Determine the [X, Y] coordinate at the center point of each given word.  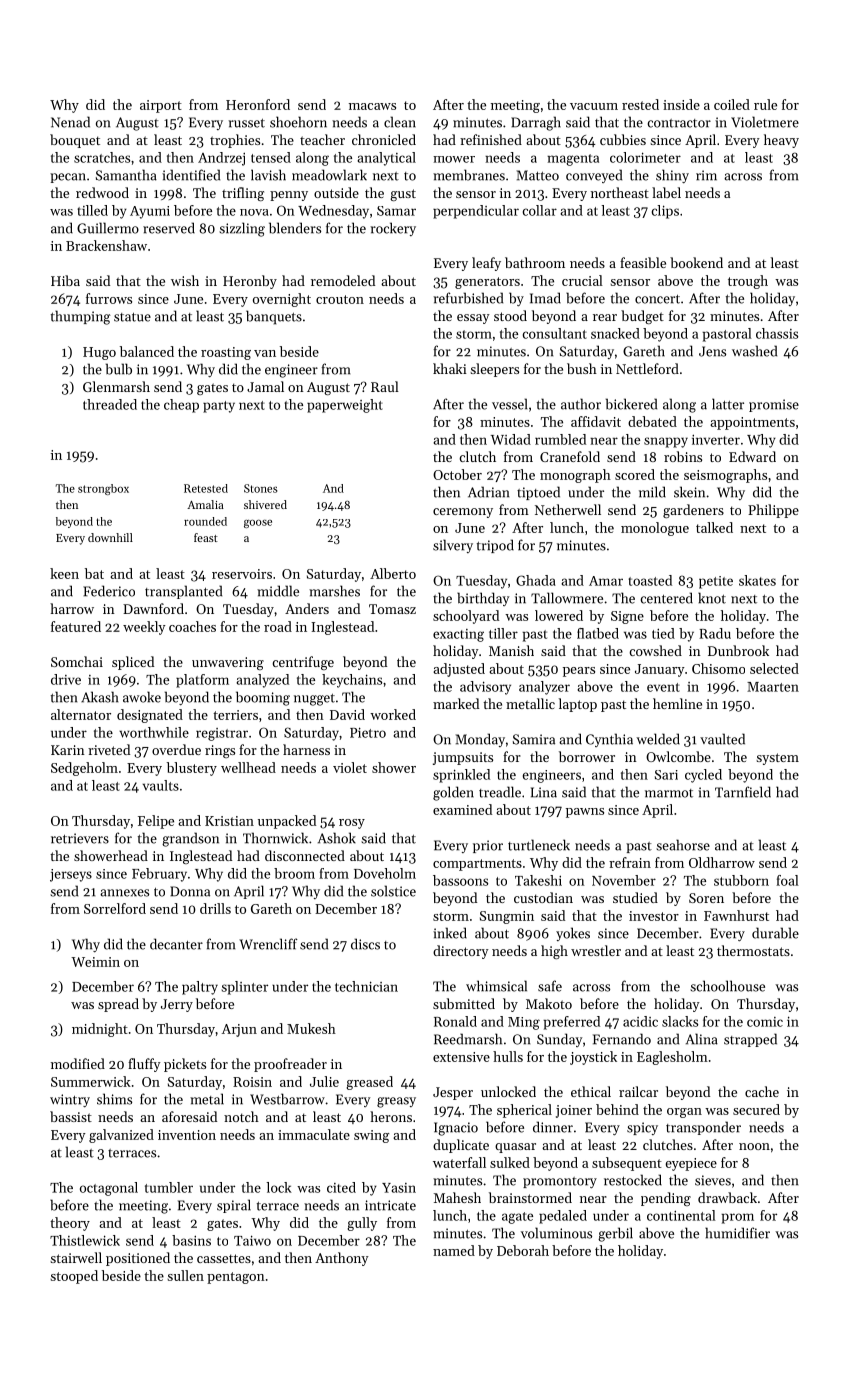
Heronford [258, 104]
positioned [138, 1259]
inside [681, 104]
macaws [372, 106]
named [454, 1250]
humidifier [737, 1233]
